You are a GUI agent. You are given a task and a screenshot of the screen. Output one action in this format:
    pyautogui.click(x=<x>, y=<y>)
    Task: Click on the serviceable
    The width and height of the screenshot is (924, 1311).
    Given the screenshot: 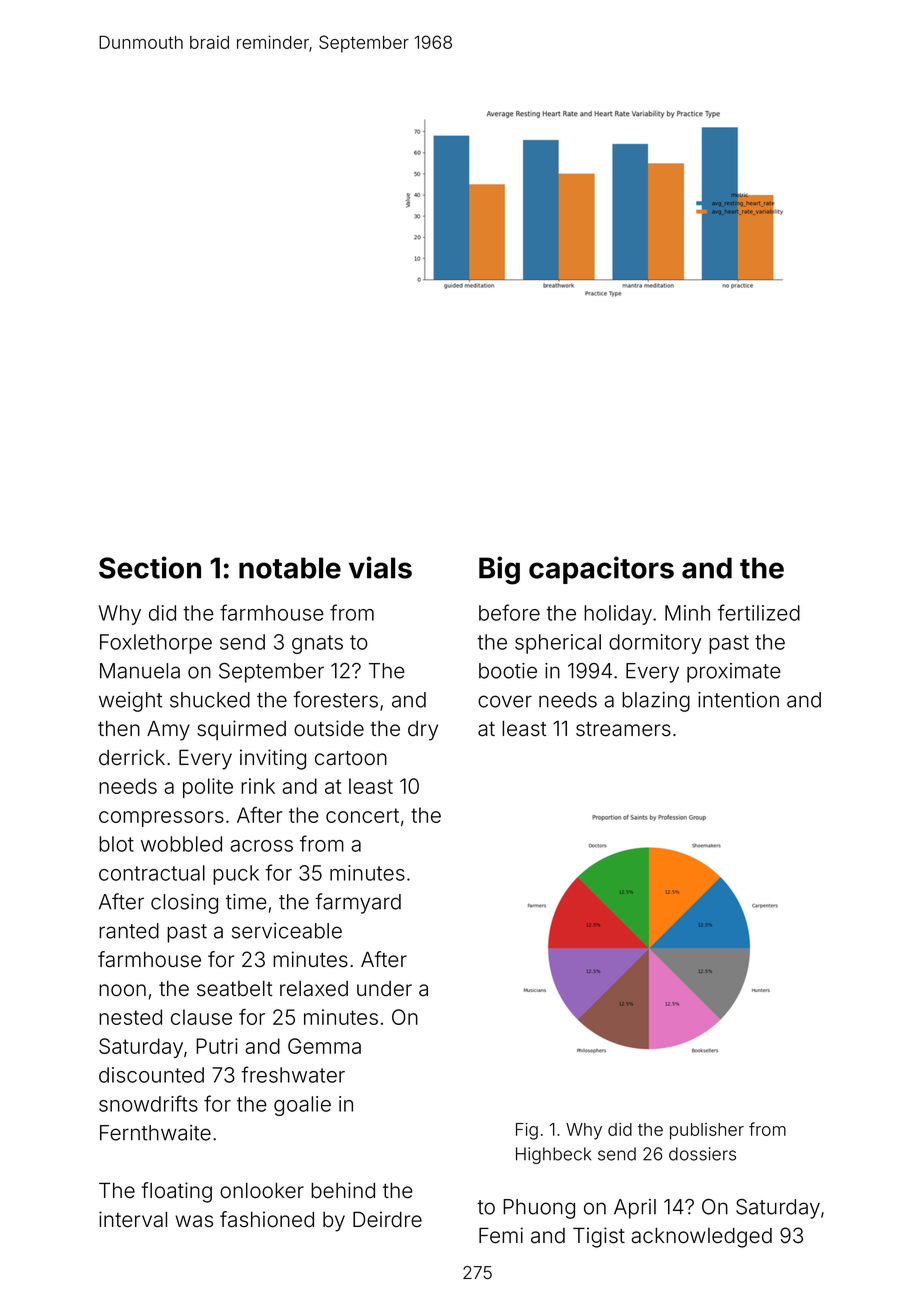 What is the action you would take?
    pyautogui.click(x=287, y=931)
